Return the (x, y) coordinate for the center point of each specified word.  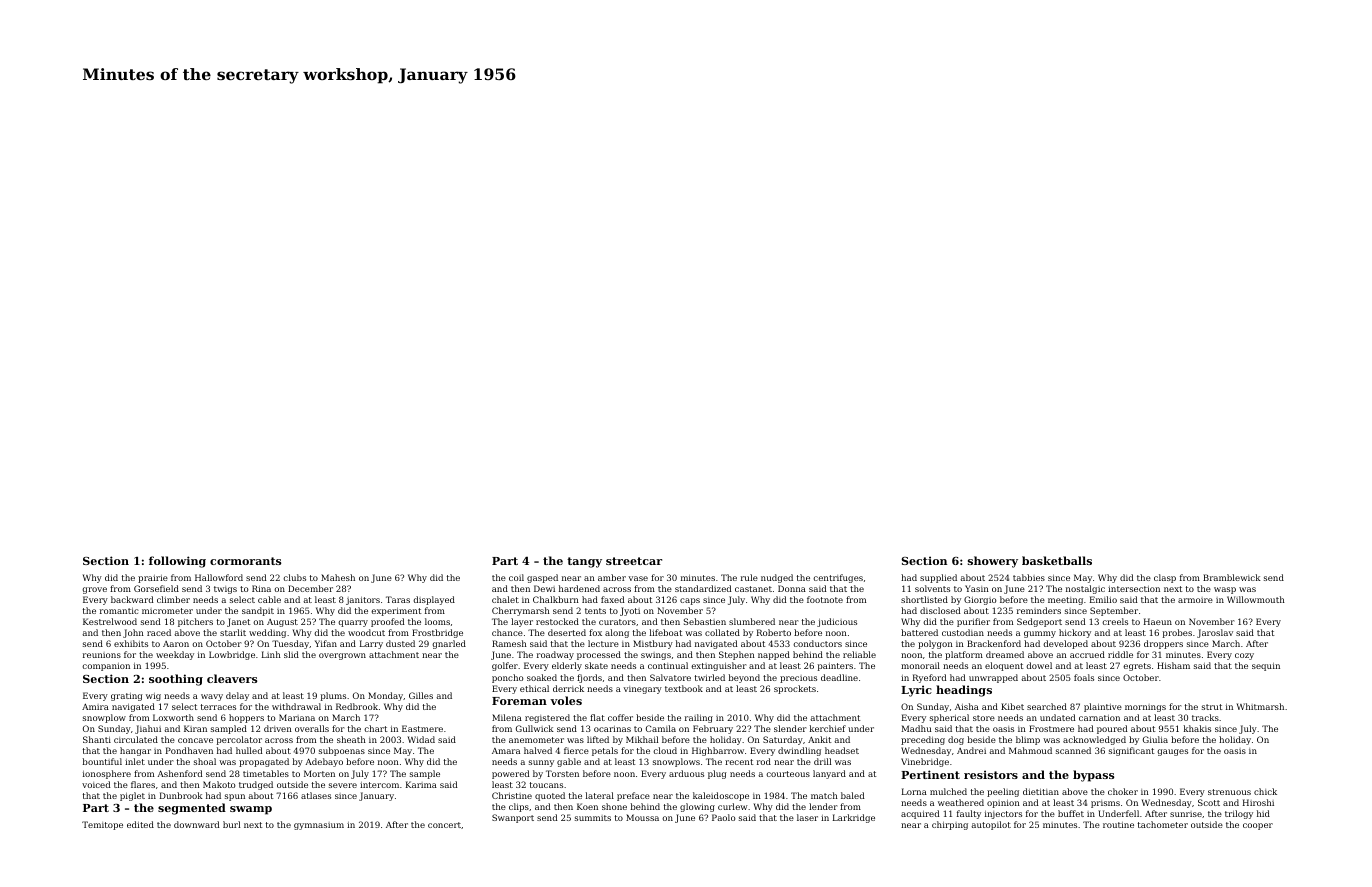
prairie (153, 579)
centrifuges (838, 578)
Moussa (642, 817)
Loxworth (173, 717)
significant (1132, 751)
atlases (316, 795)
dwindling (799, 751)
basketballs (1057, 560)
